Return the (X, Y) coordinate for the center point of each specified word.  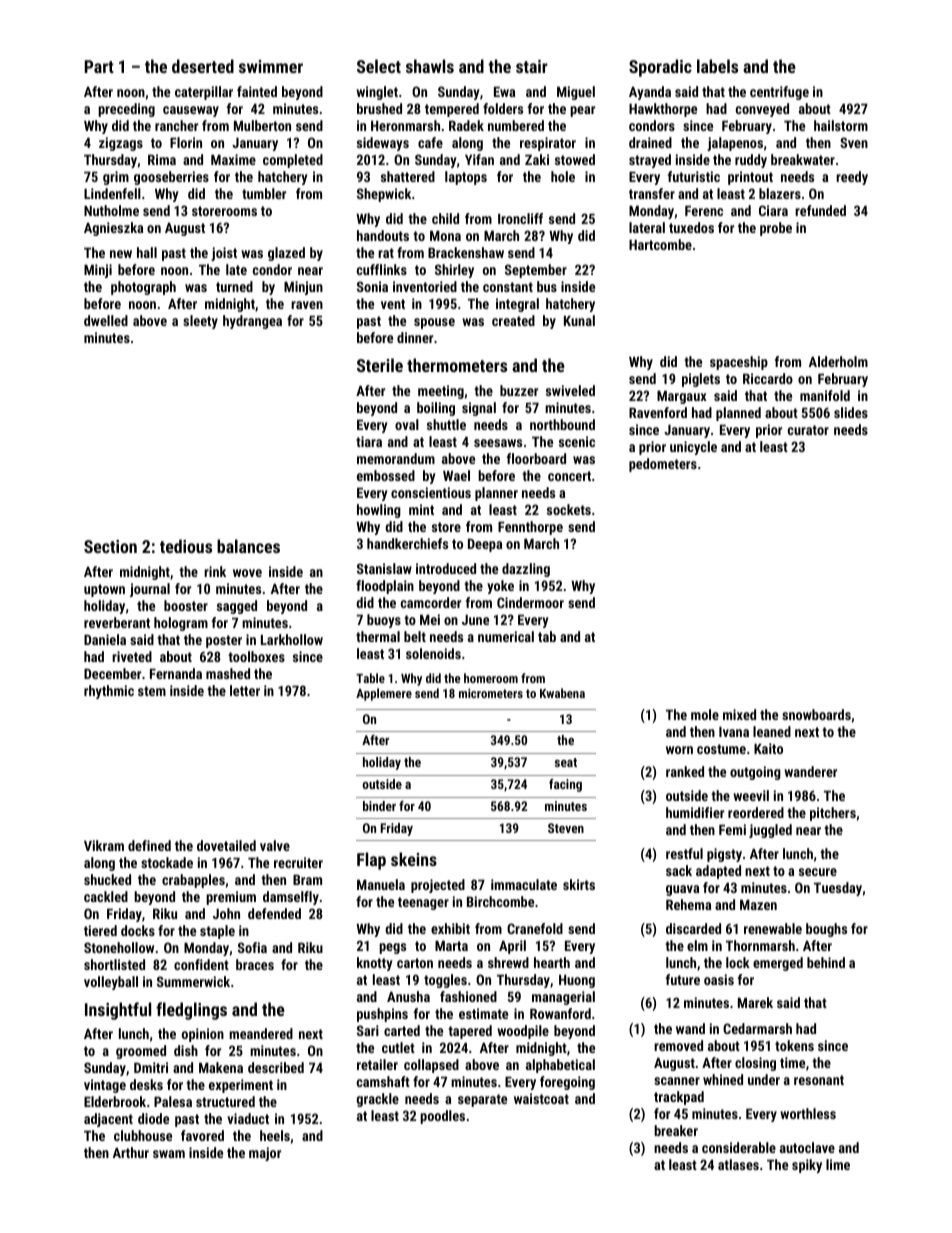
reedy (852, 178)
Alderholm (838, 361)
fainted (257, 91)
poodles (442, 1117)
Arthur (131, 1152)
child (445, 218)
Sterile (380, 365)
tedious (186, 546)
